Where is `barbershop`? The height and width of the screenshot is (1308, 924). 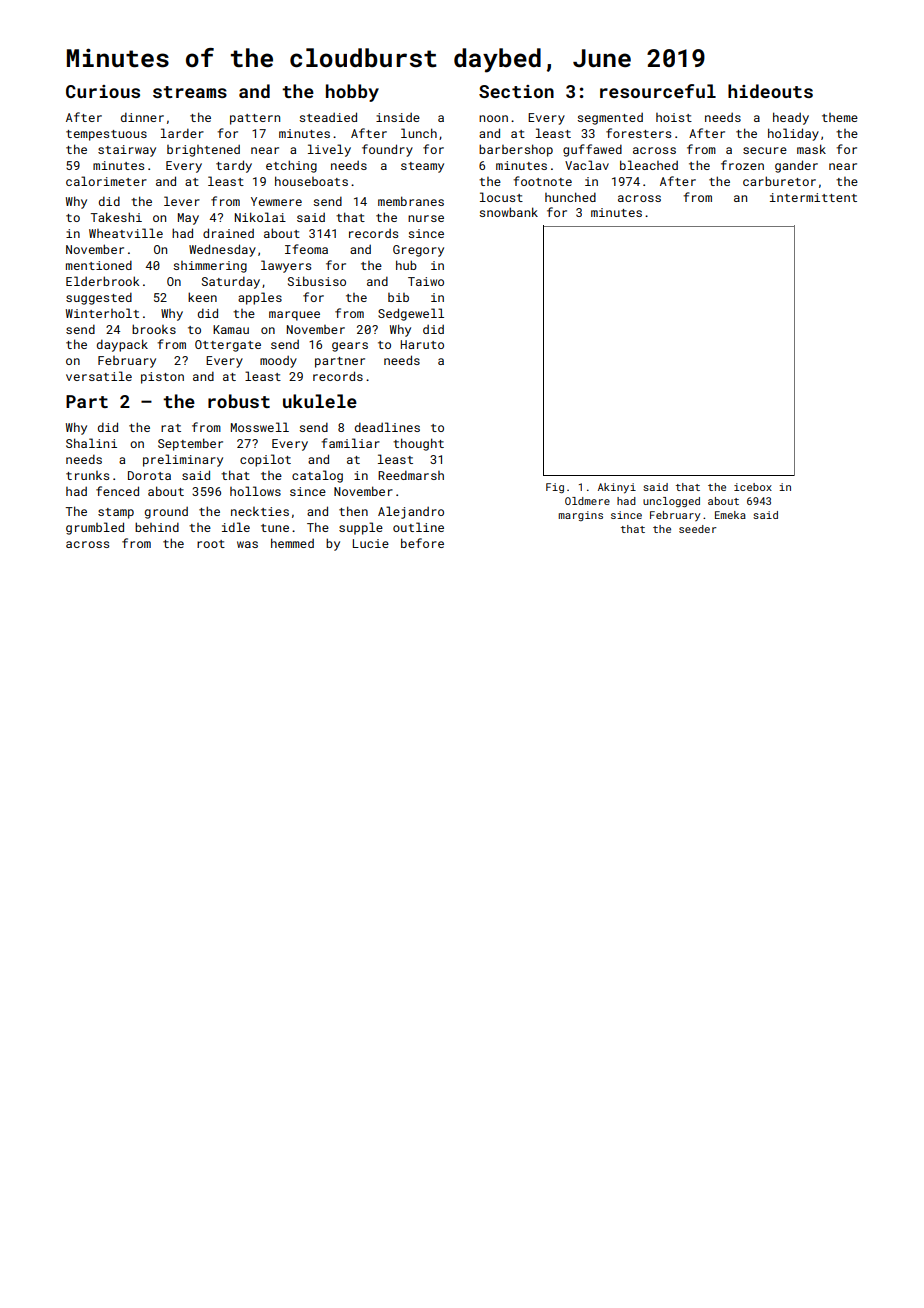
barbershop is located at coordinates (516, 150).
